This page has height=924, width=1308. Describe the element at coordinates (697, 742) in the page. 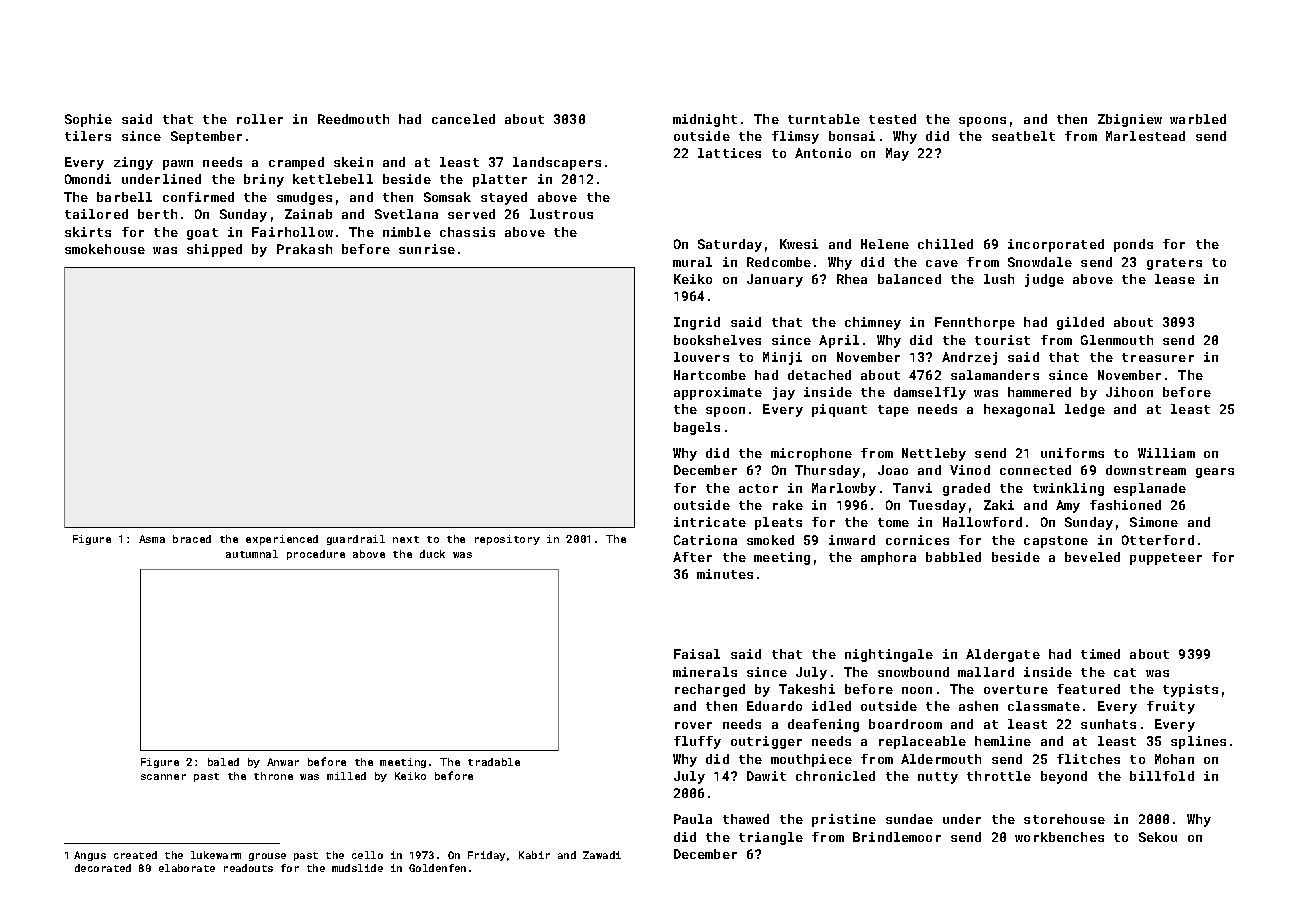

I see `fluffy` at that location.
